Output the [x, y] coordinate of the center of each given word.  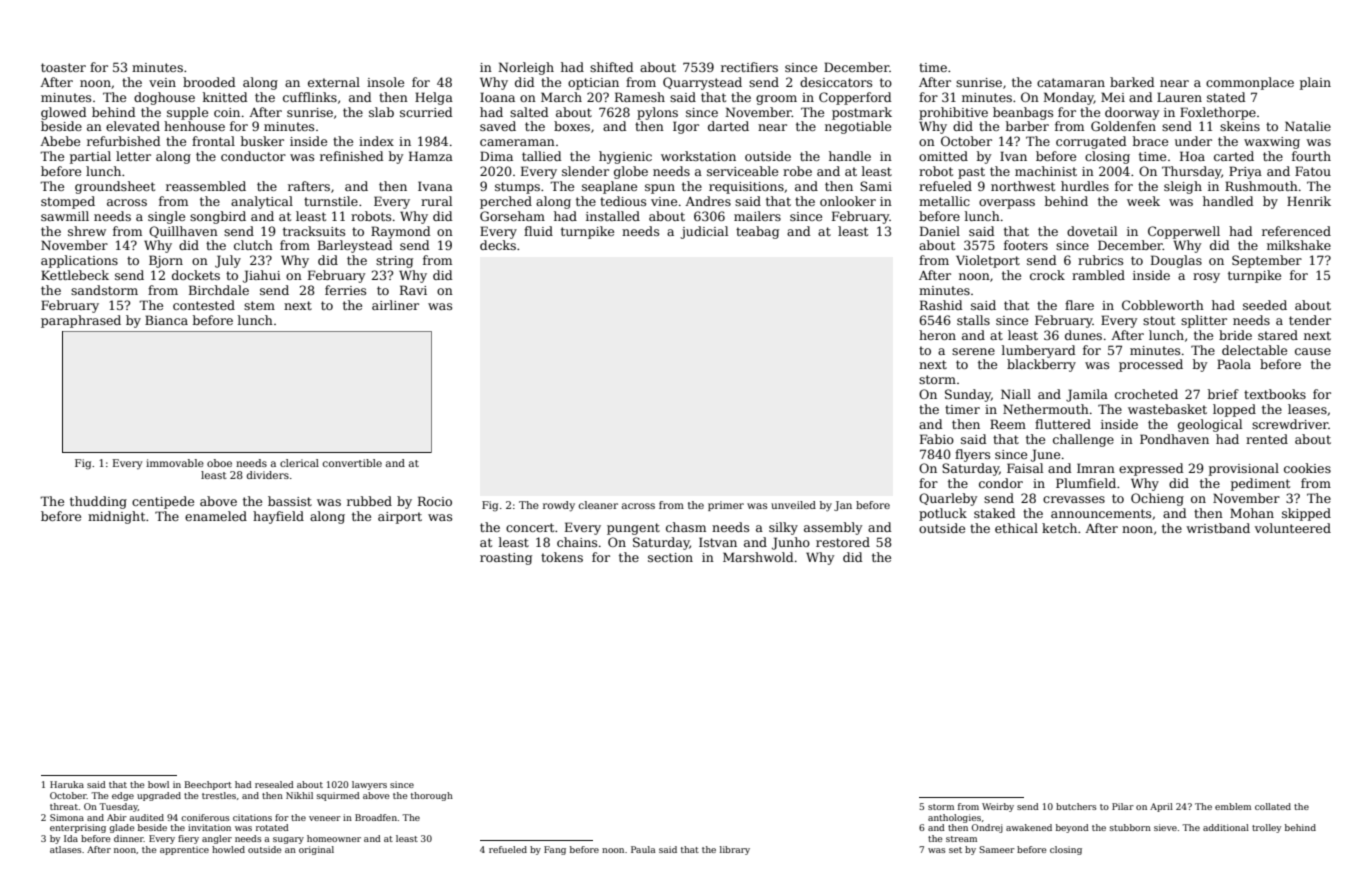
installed [613, 216]
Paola [1234, 364]
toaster [63, 67]
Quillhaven [183, 232]
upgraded [159, 796]
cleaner [598, 505]
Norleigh [526, 68]
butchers [1076, 806]
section [670, 557]
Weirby [998, 807]
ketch [1059, 528]
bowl [158, 784]
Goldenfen [1123, 126]
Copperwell [1184, 232]
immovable [175, 463]
